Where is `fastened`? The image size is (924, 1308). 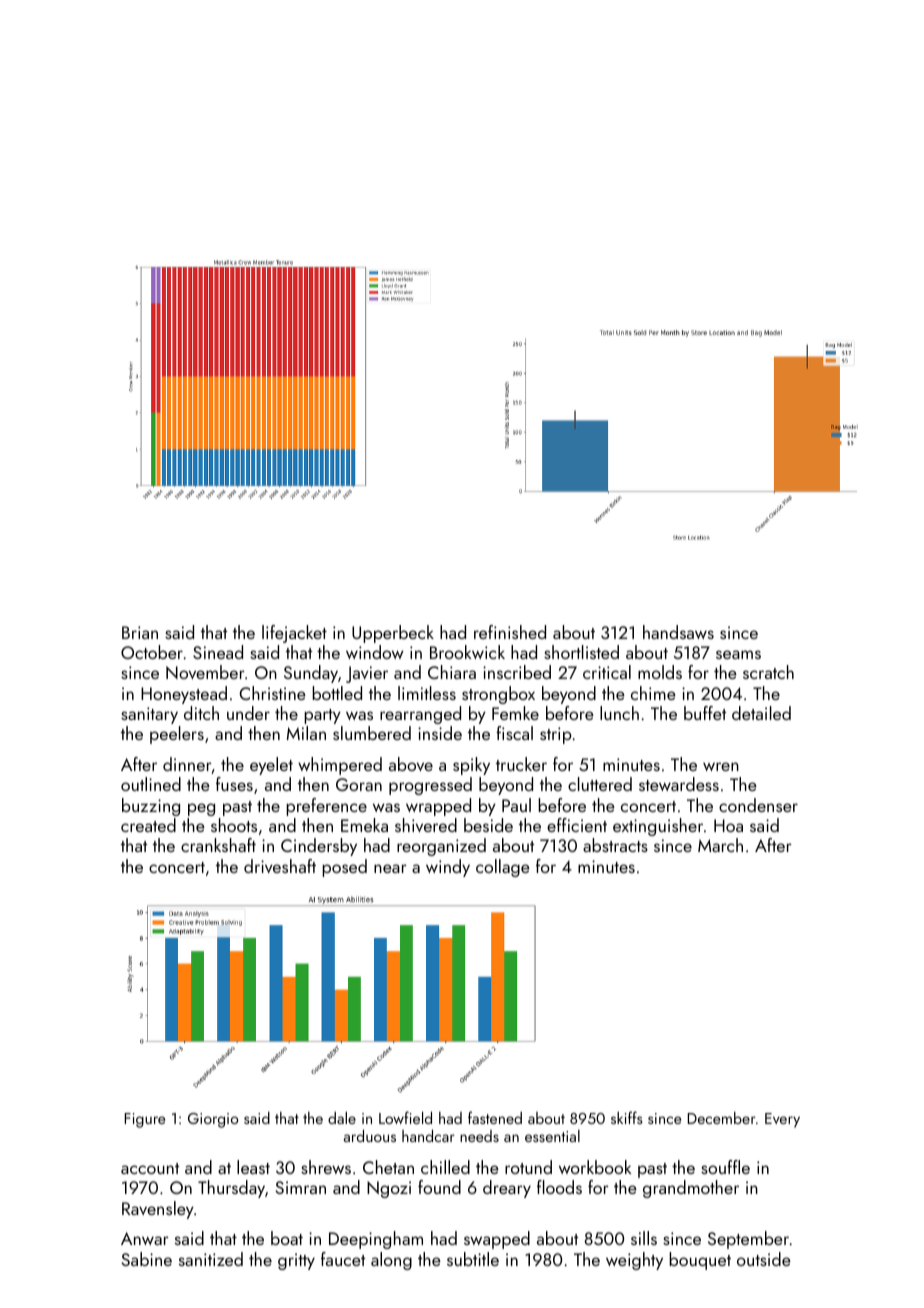 fastened is located at coordinates (495, 1117).
